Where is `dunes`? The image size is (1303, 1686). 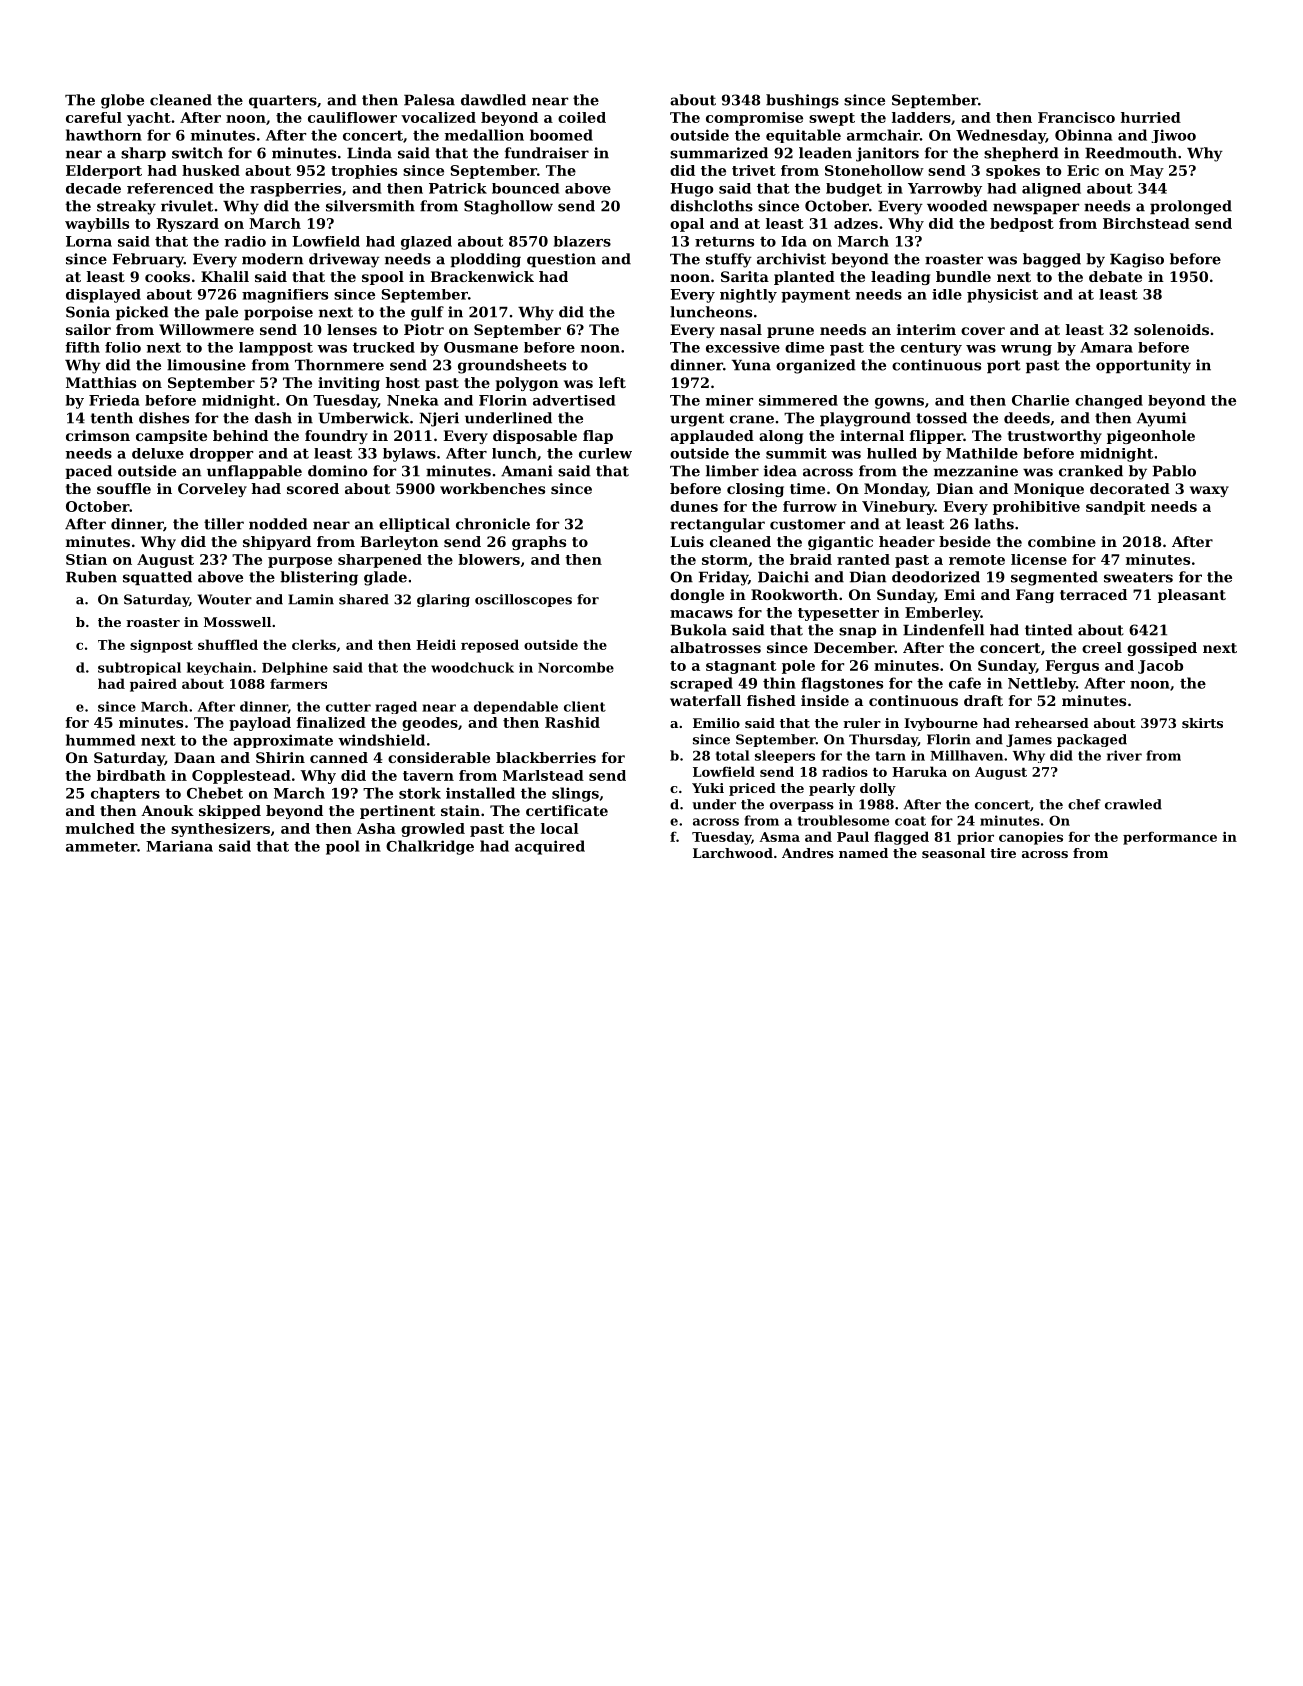
dunes is located at coordinates (694, 506).
